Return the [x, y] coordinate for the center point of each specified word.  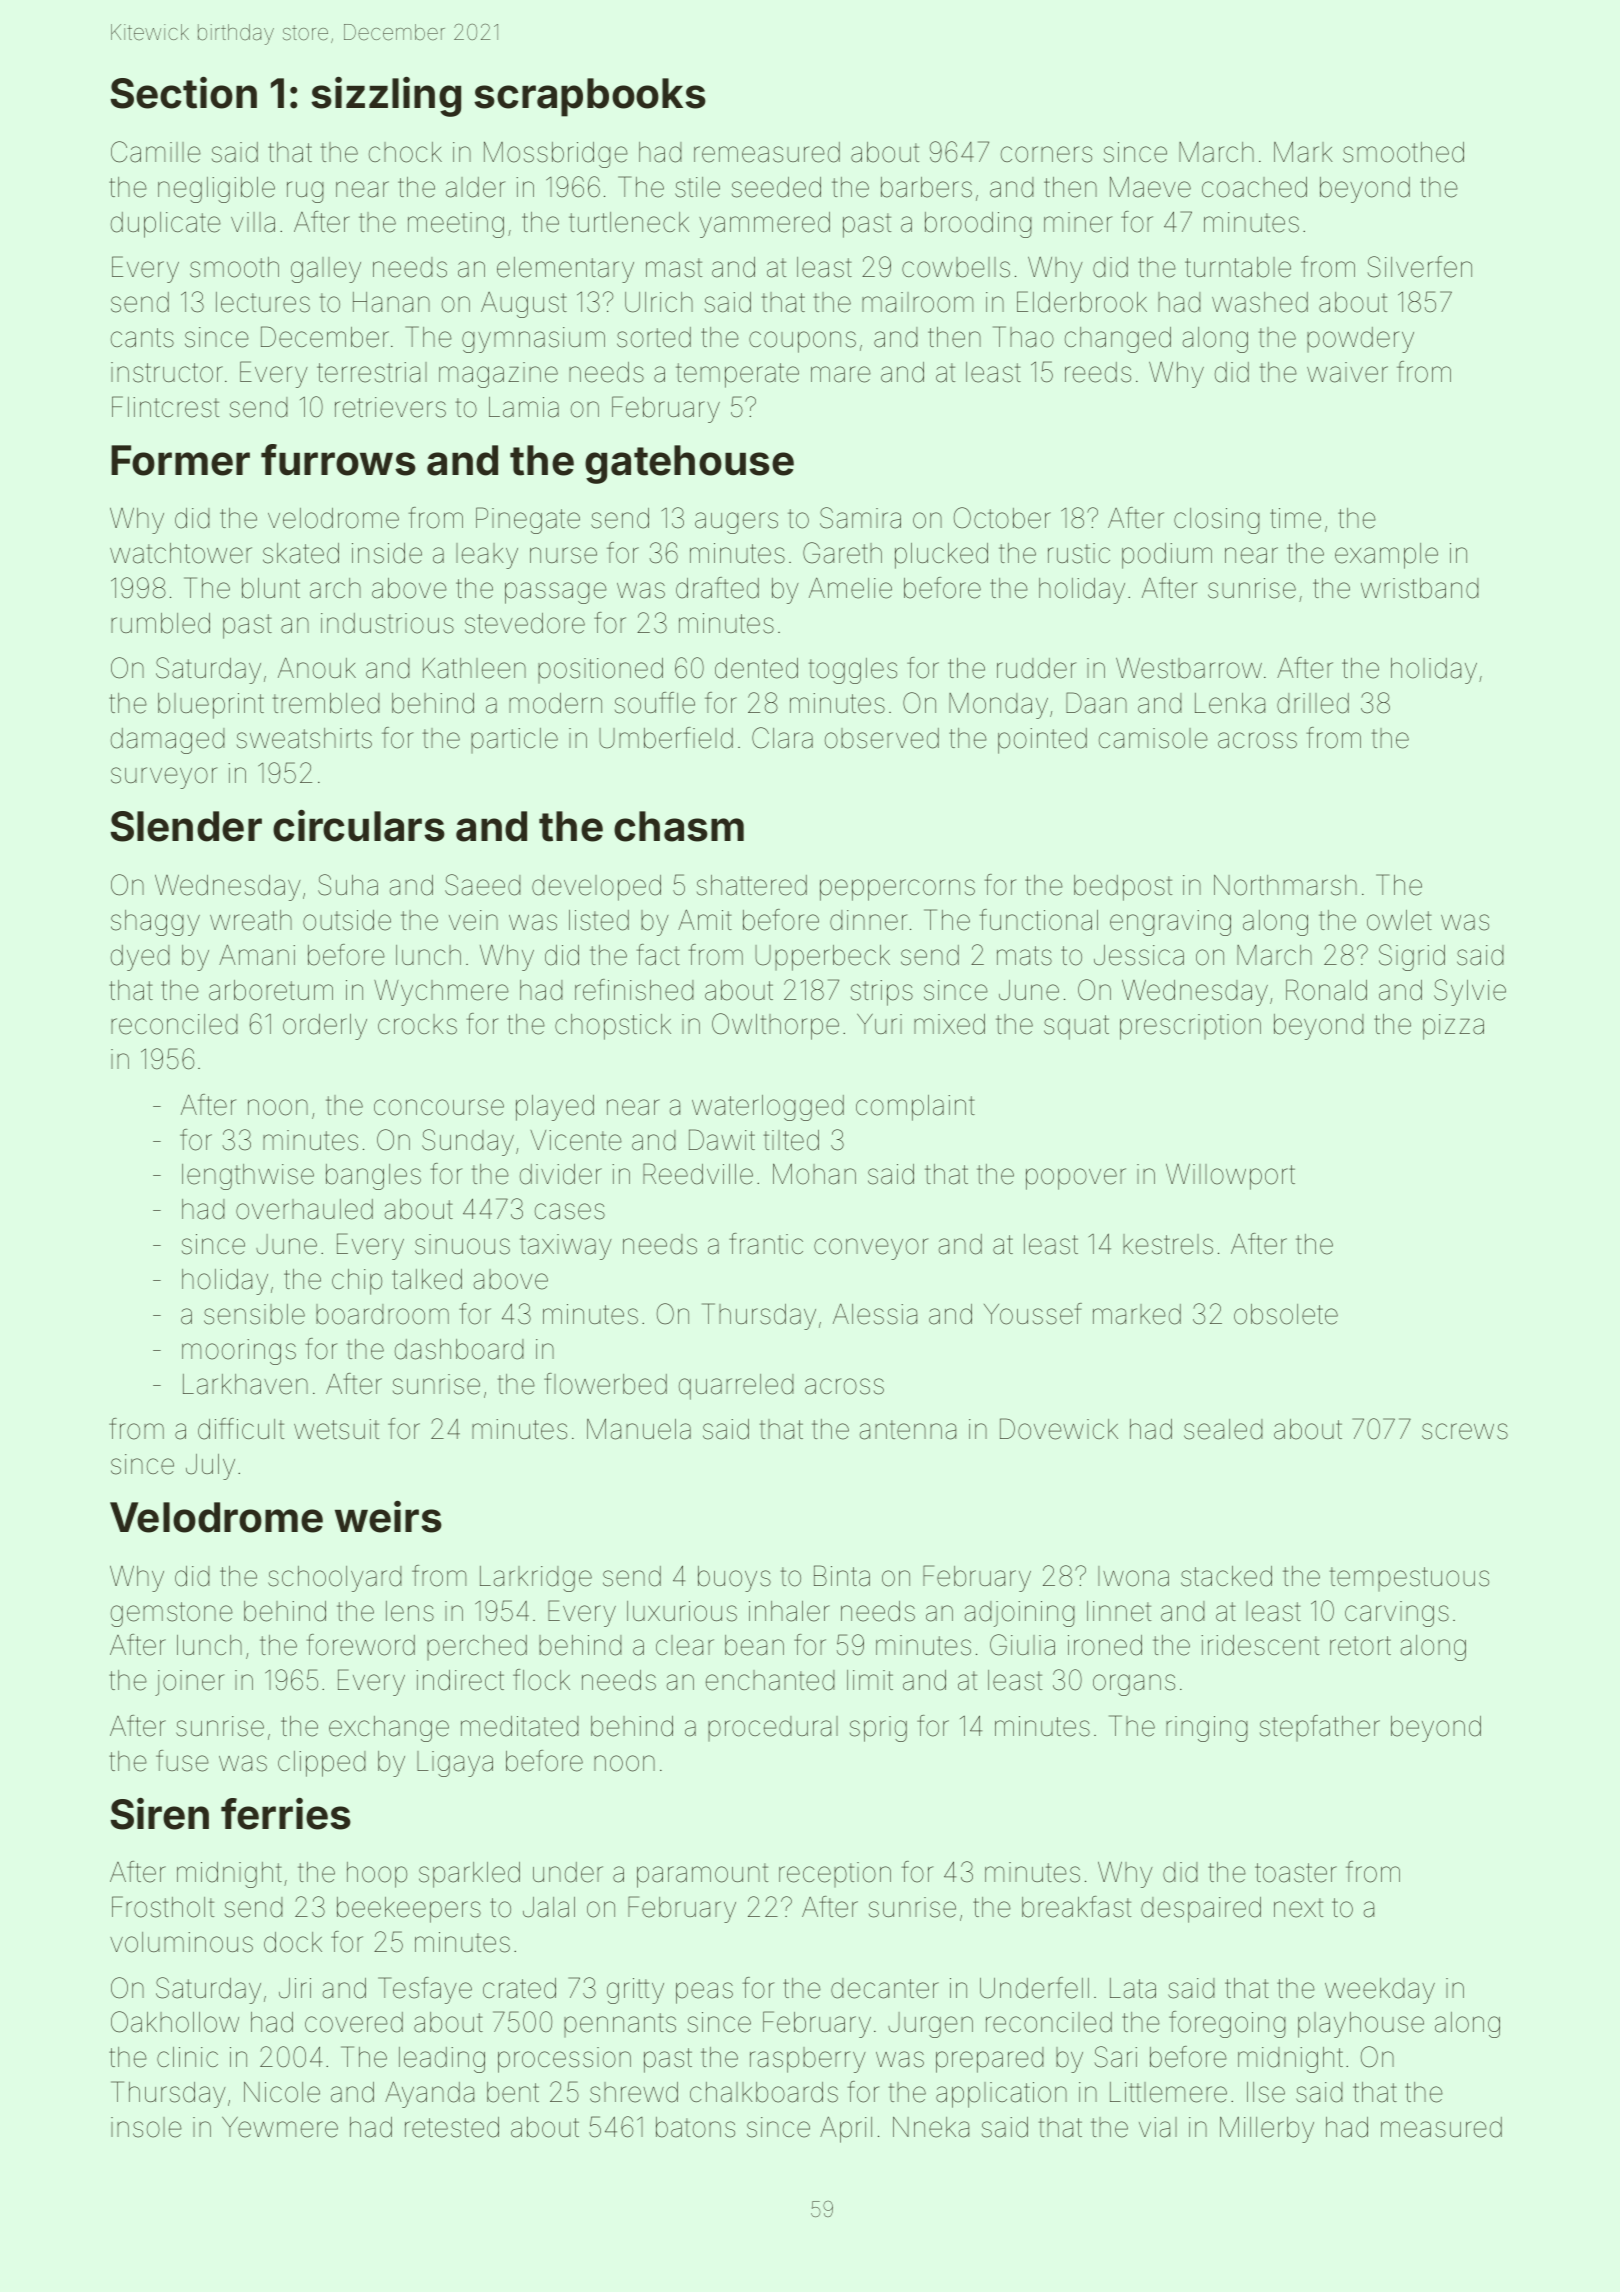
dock [293, 1942]
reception [835, 1874]
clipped [322, 1764]
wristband [1420, 588]
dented [756, 668]
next [1298, 1908]
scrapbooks [590, 97]
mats [1024, 956]
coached [1254, 187]
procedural [773, 1728]
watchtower [181, 553]
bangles [373, 1177]
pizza [1453, 1027]
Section [183, 93]
